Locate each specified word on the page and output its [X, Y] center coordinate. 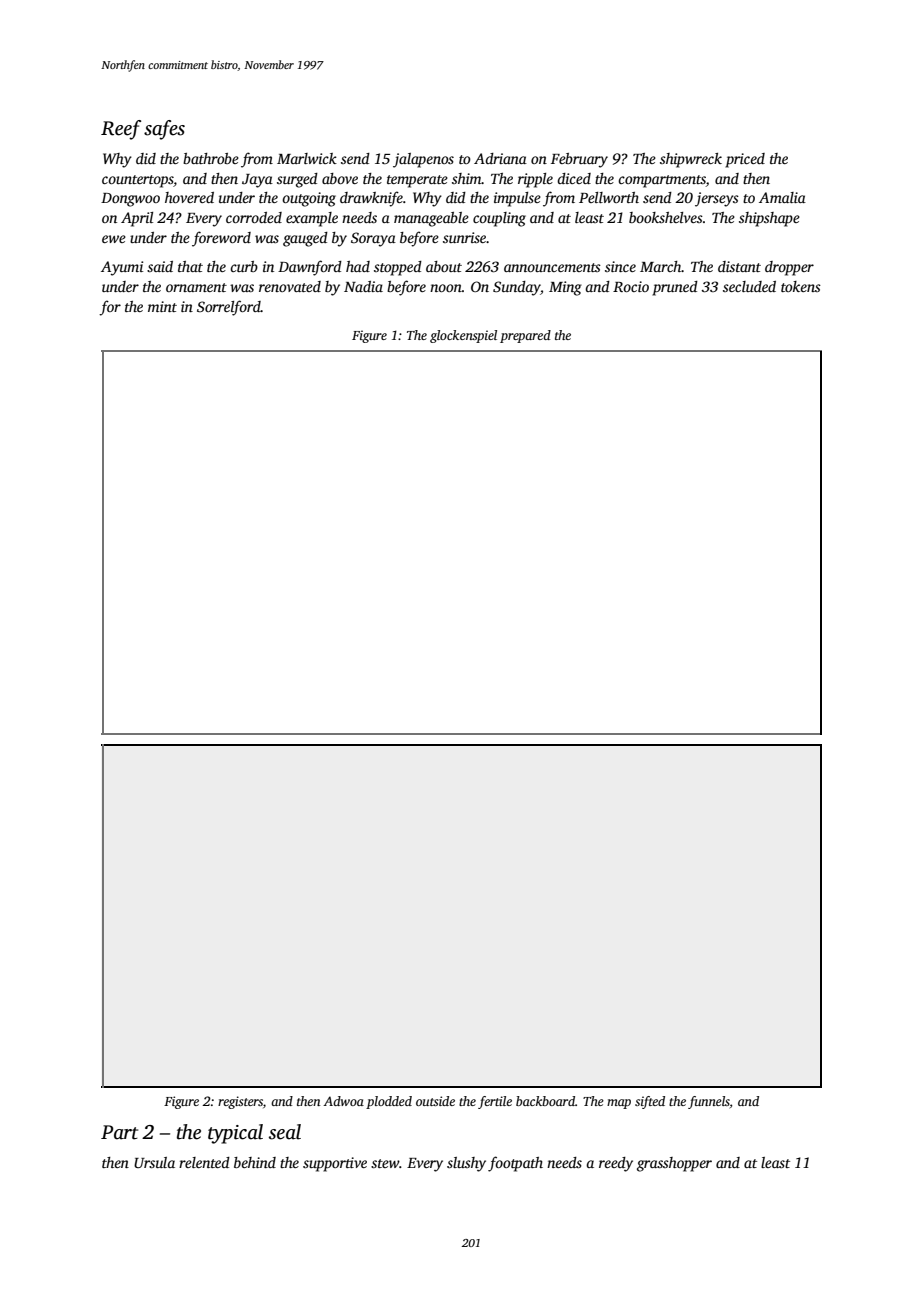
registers [240, 1102]
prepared [525, 336]
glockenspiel [463, 336]
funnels [709, 1102]
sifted [650, 1102]
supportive [335, 1164]
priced [745, 160]
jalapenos [423, 160]
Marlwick [307, 158]
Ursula [154, 1162]
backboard [545, 1101]
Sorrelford [229, 308]
